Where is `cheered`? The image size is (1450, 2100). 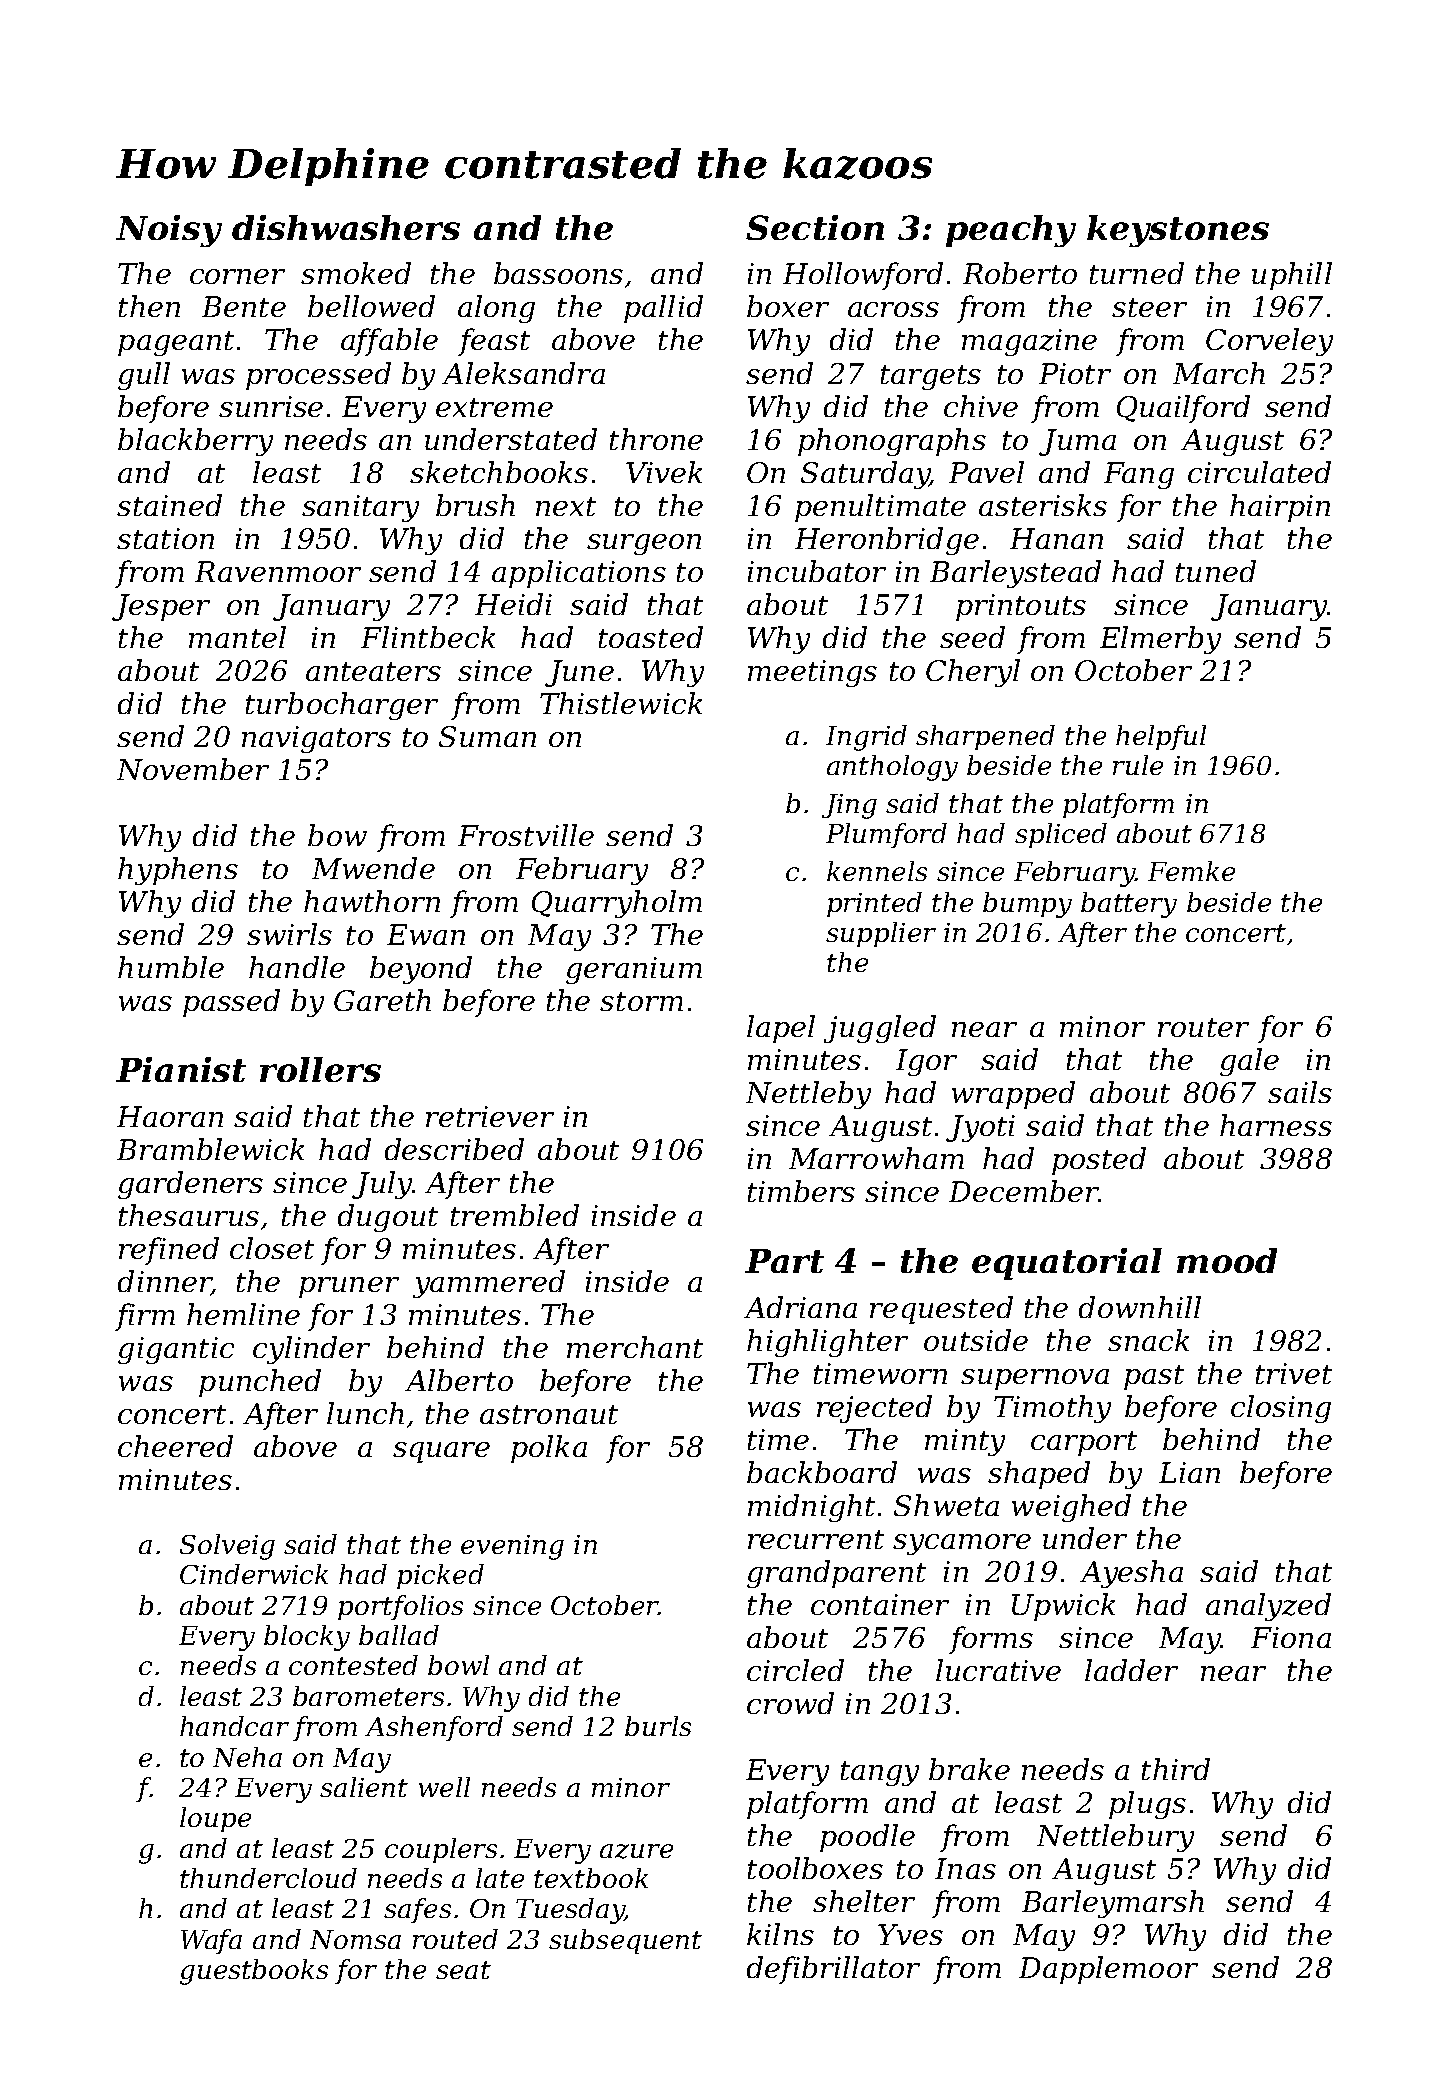 cheered is located at coordinates (175, 1446).
